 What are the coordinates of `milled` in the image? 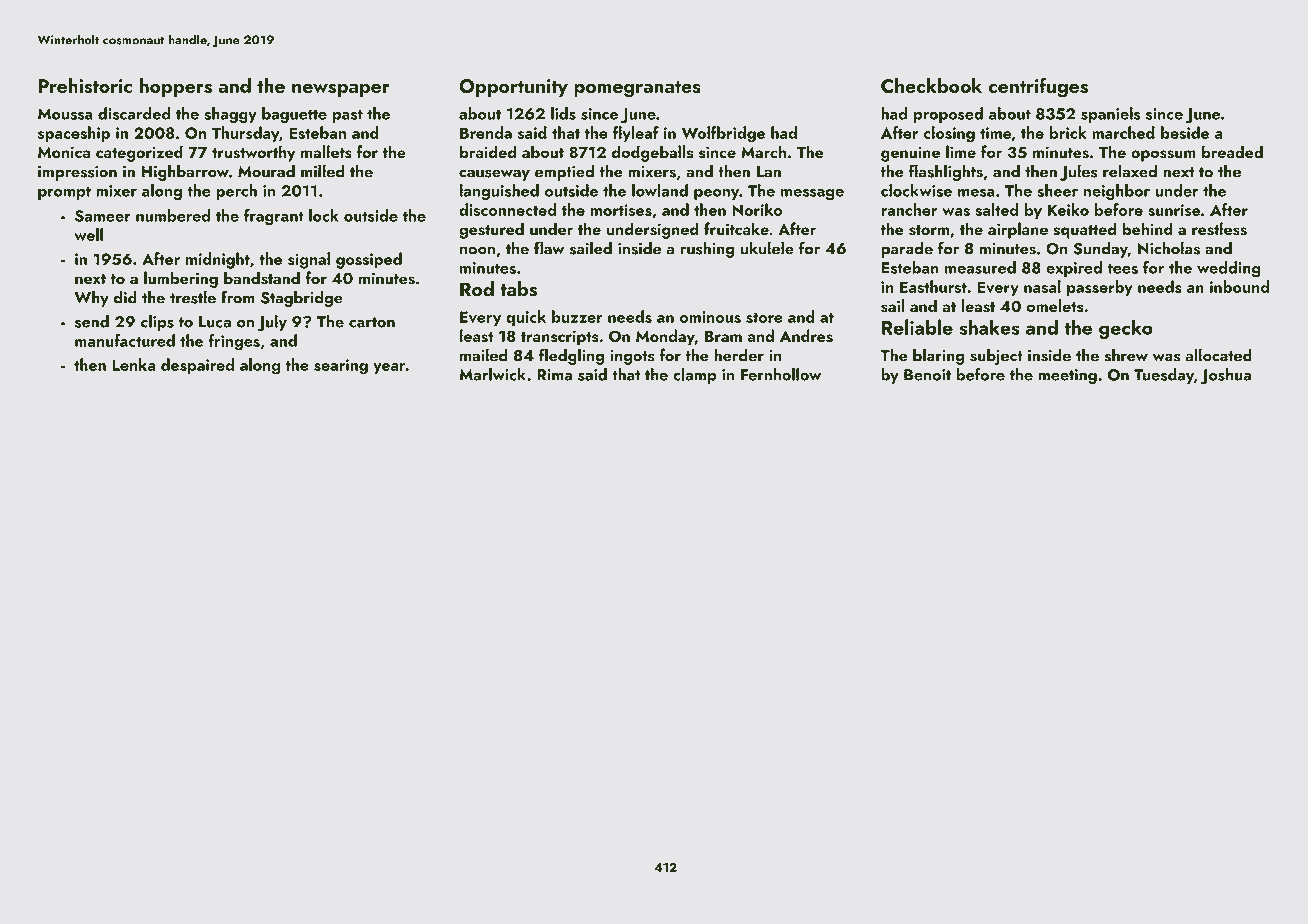 It's located at (323, 171).
